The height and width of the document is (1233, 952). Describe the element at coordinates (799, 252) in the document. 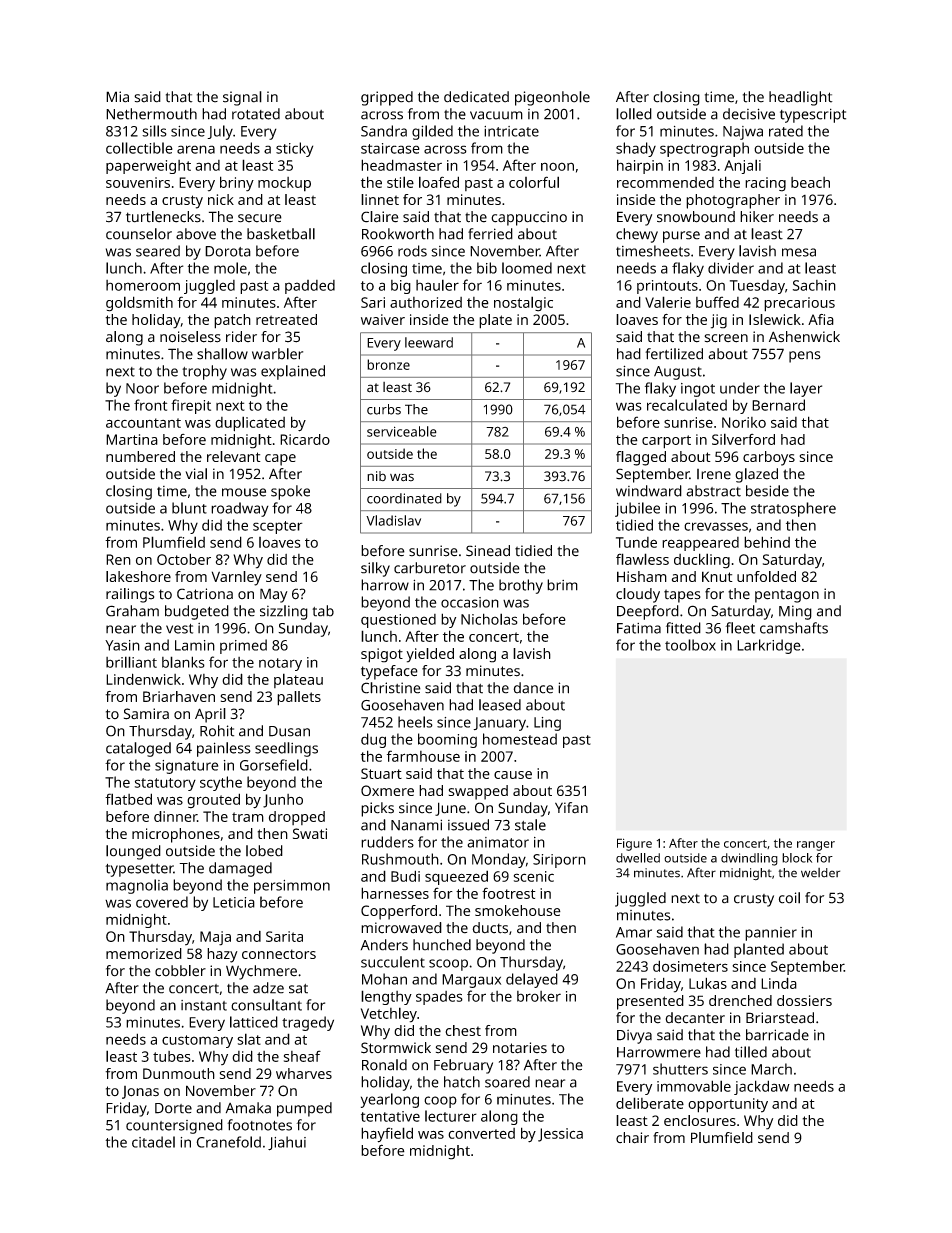

I see `mesa` at that location.
